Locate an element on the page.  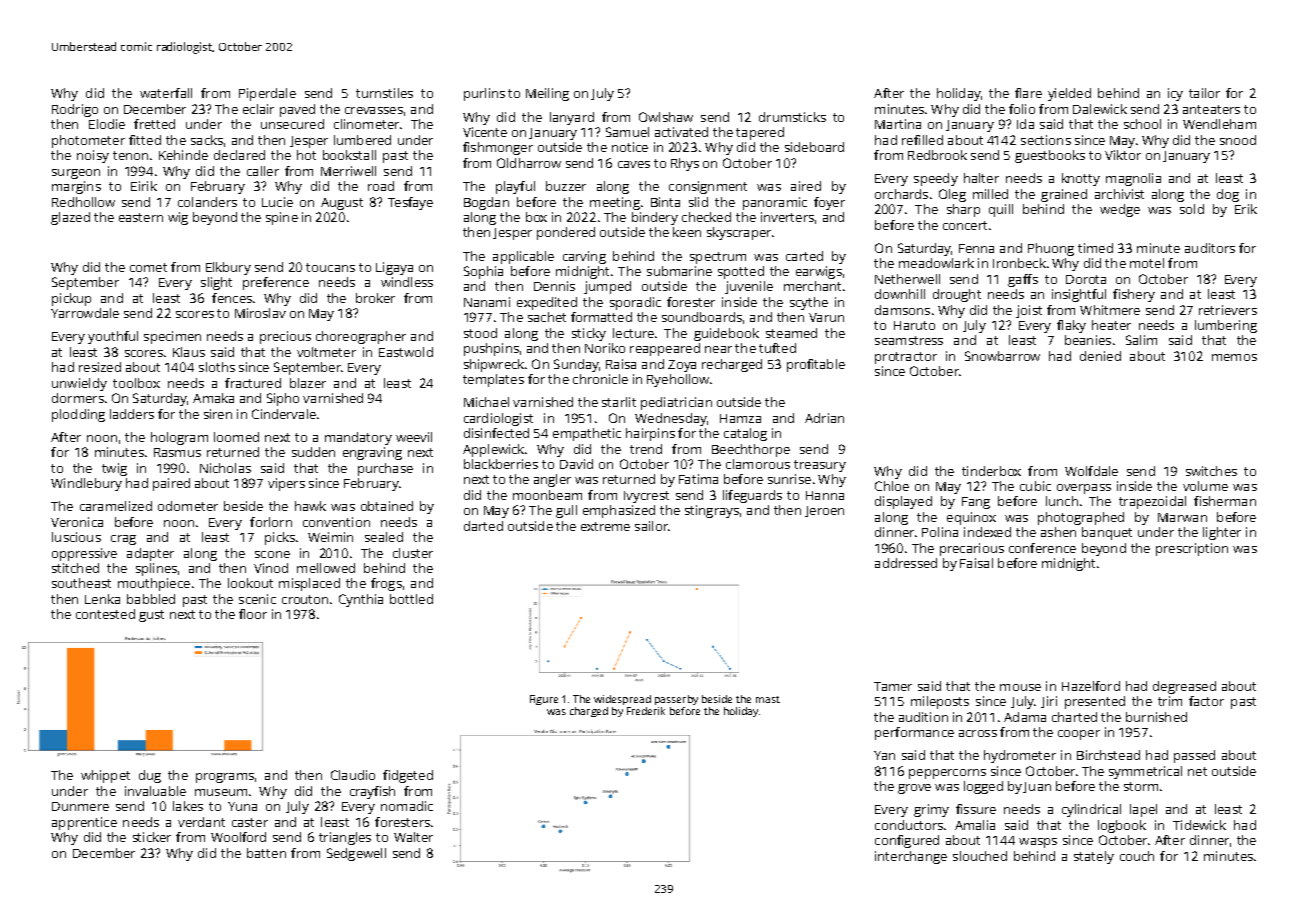
road is located at coordinates (381, 186).
